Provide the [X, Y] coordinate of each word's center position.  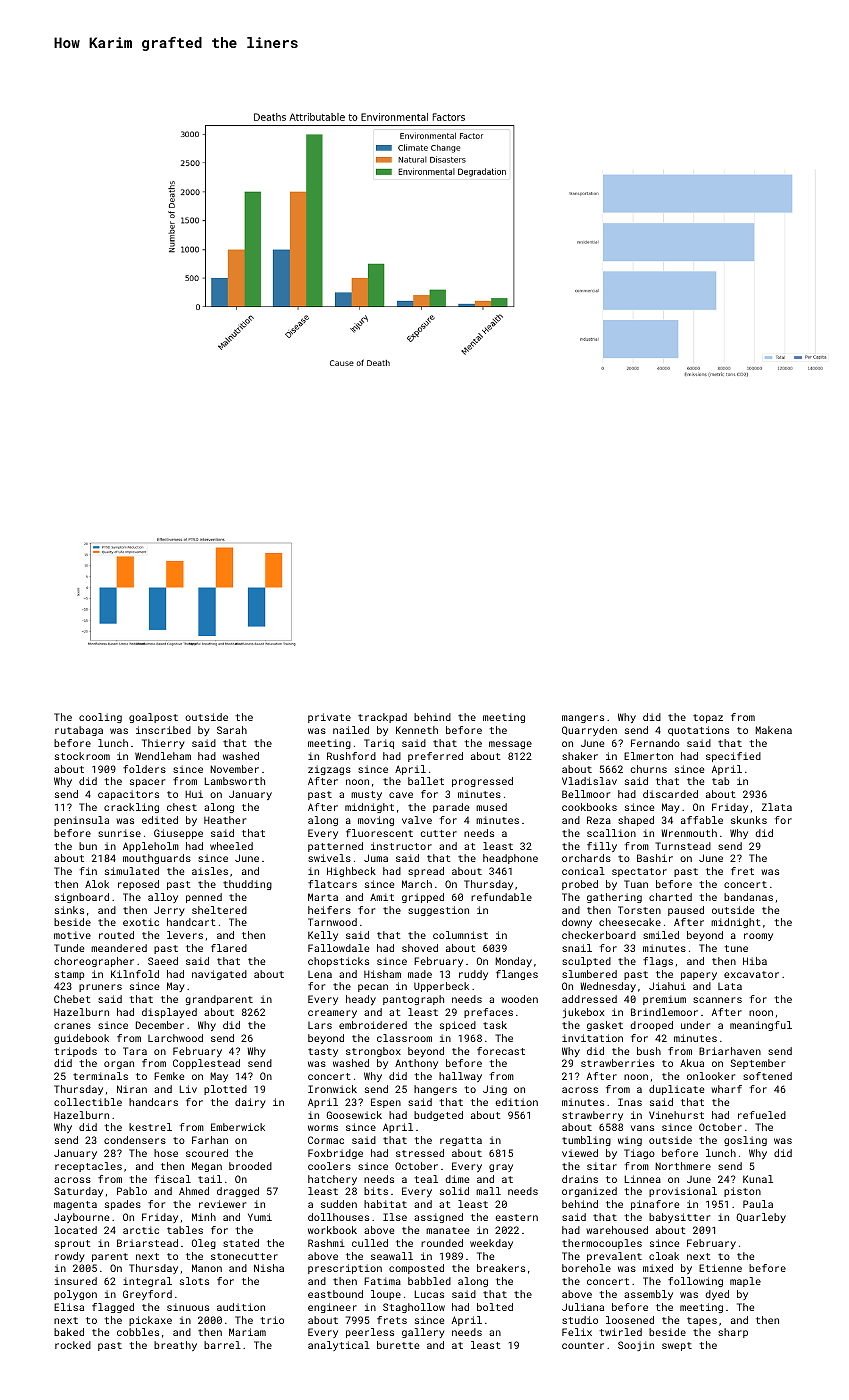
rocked [73, 1345]
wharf [726, 1089]
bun [88, 846]
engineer [332, 1308]
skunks [749, 820]
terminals [100, 1076]
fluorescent [379, 833]
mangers [583, 719]
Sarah [232, 730]
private [329, 718]
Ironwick [332, 1089]
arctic [141, 1230]
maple [745, 1282]
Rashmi [326, 1243]
